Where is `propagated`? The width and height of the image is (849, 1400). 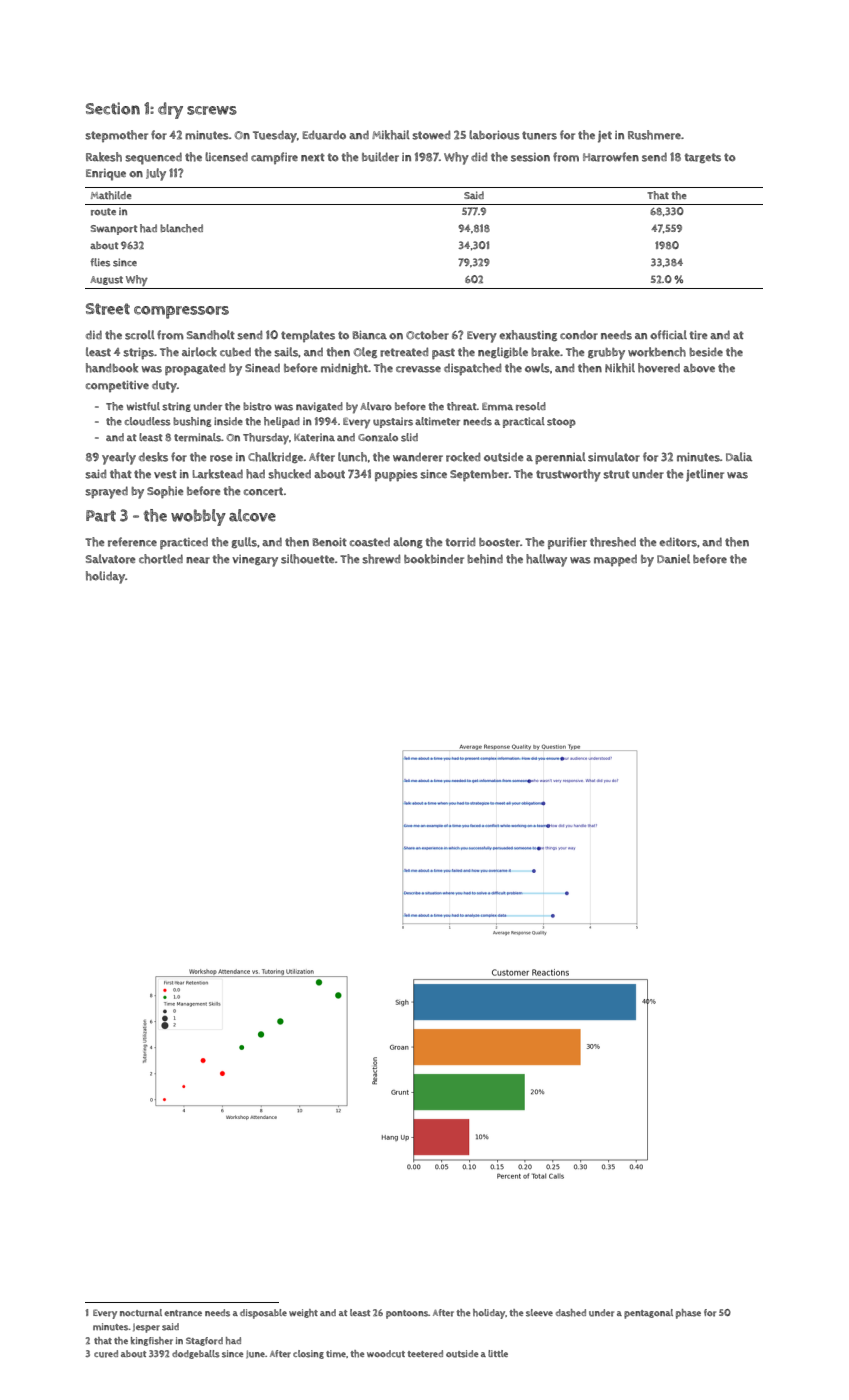
propagated is located at coordinates (195, 369).
